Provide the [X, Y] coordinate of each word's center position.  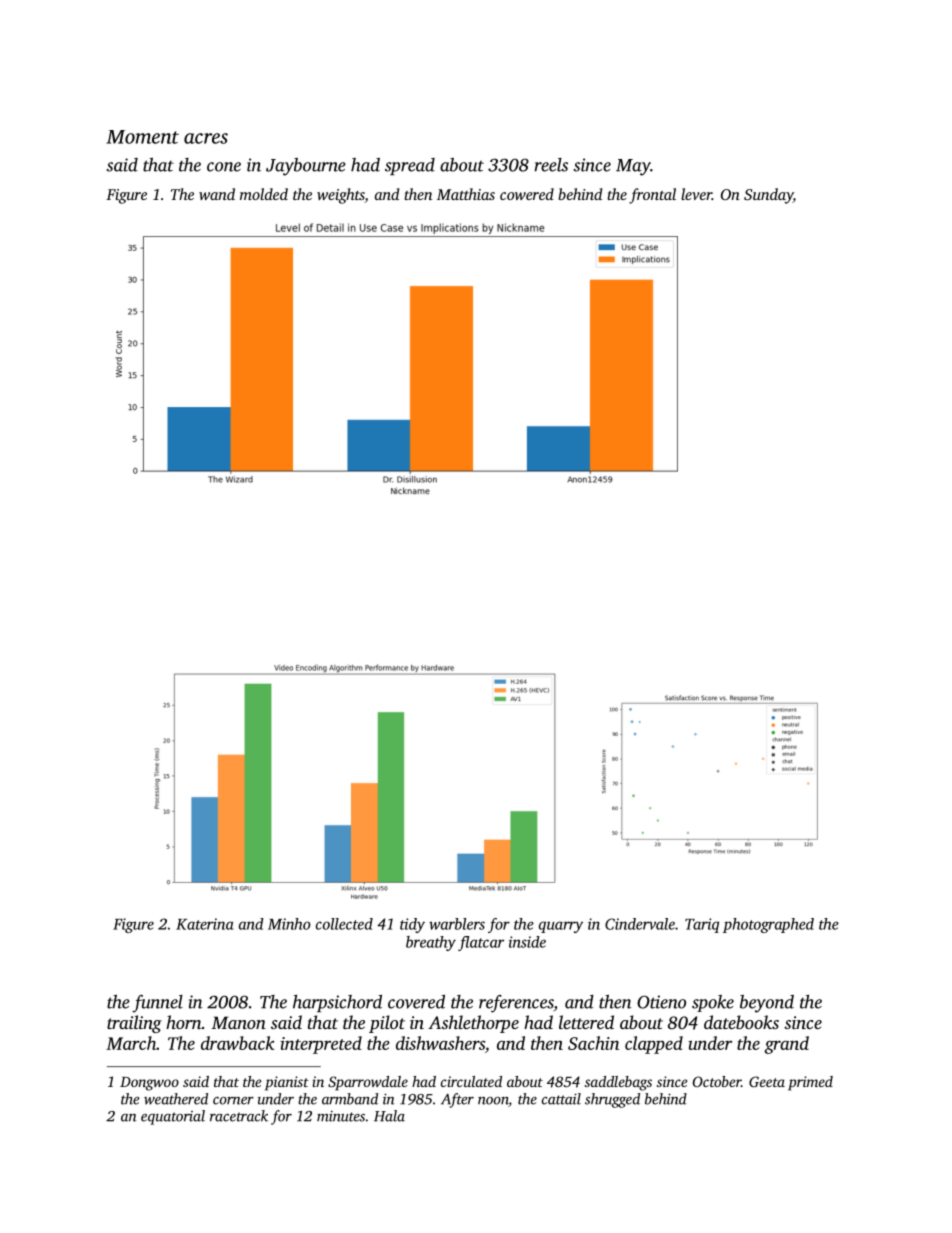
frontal [652, 196]
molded [264, 194]
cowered [527, 194]
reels [551, 165]
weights [341, 196]
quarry [561, 927]
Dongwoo [149, 1084]
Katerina [205, 924]
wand [217, 194]
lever [696, 194]
